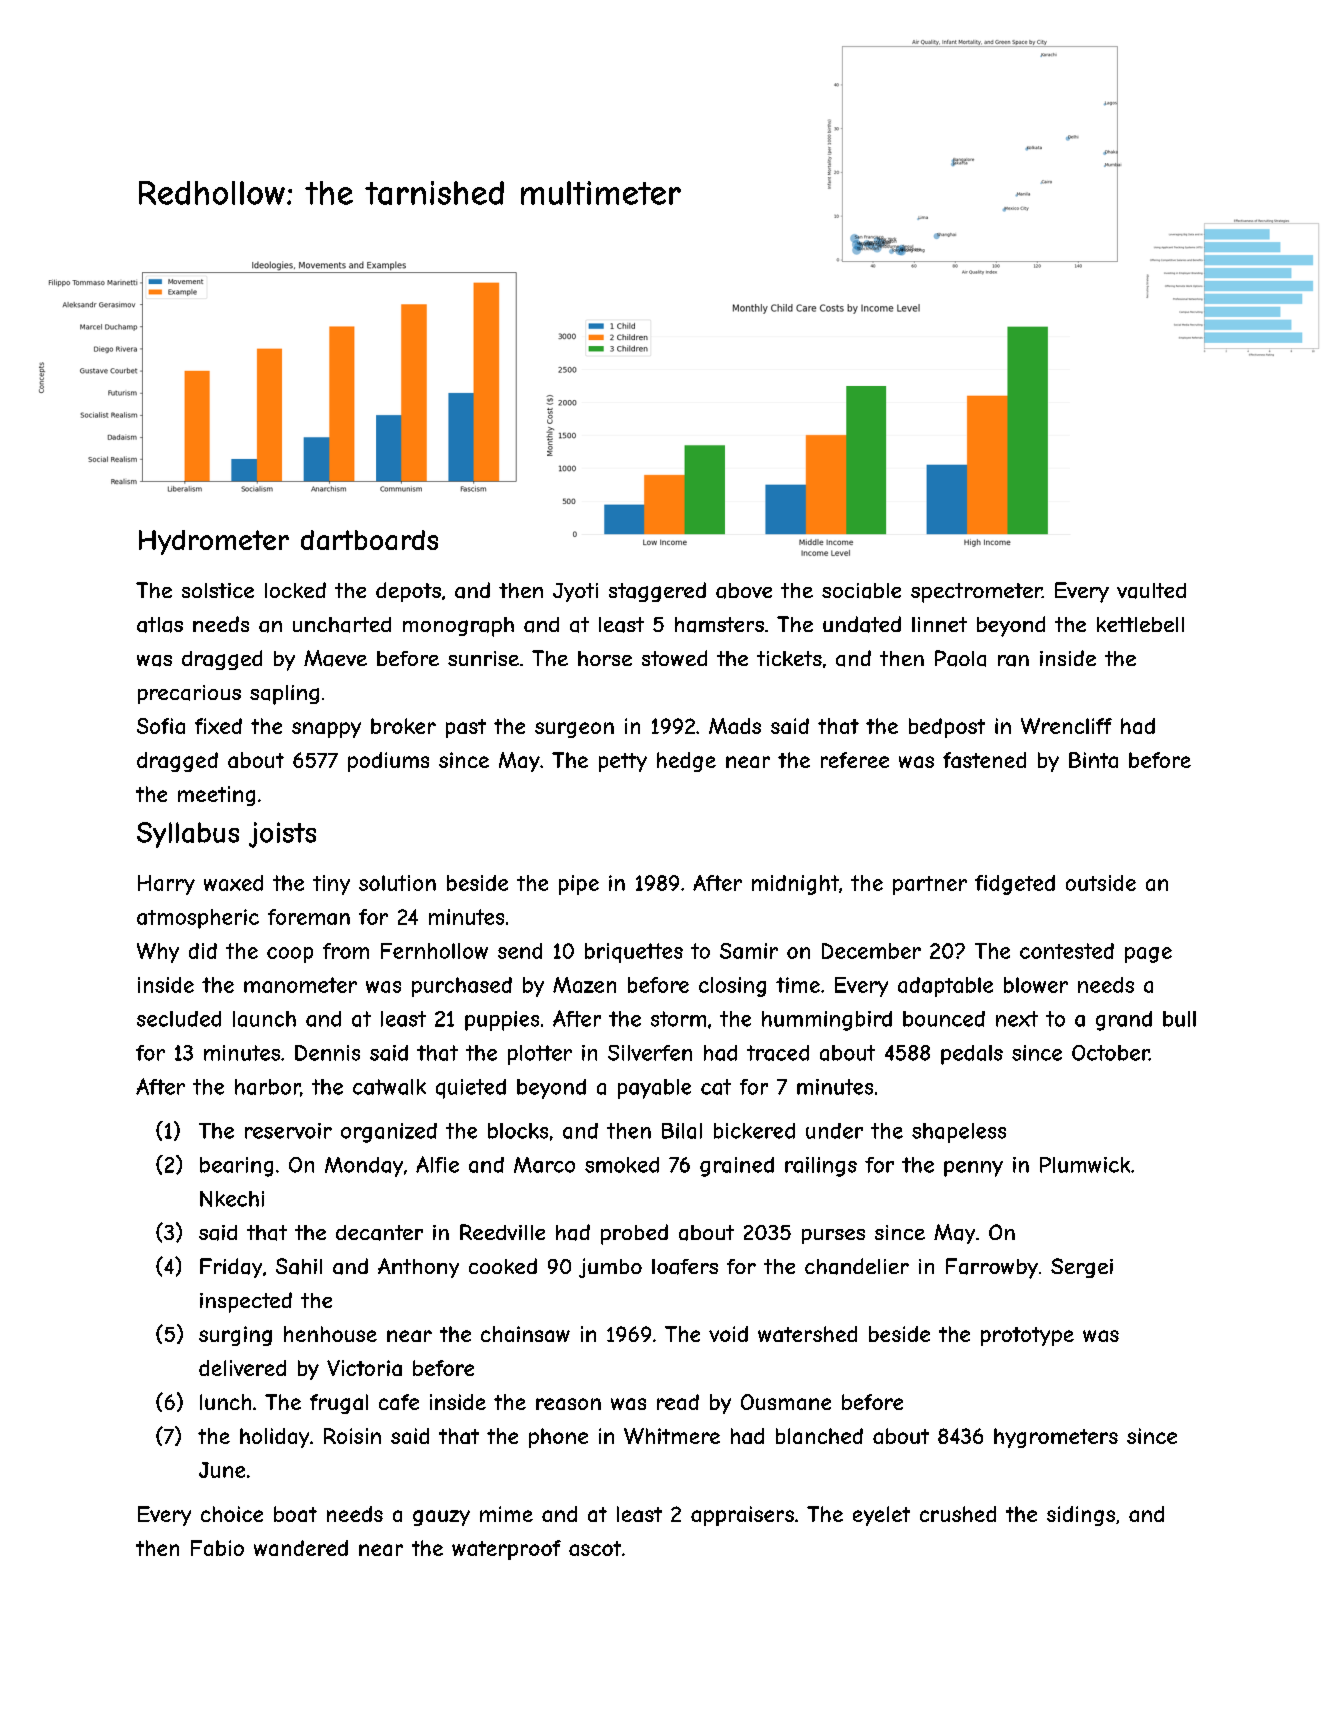  Describe the element at coordinates (225, 1402) in the screenshot. I see `lunch` at that location.
